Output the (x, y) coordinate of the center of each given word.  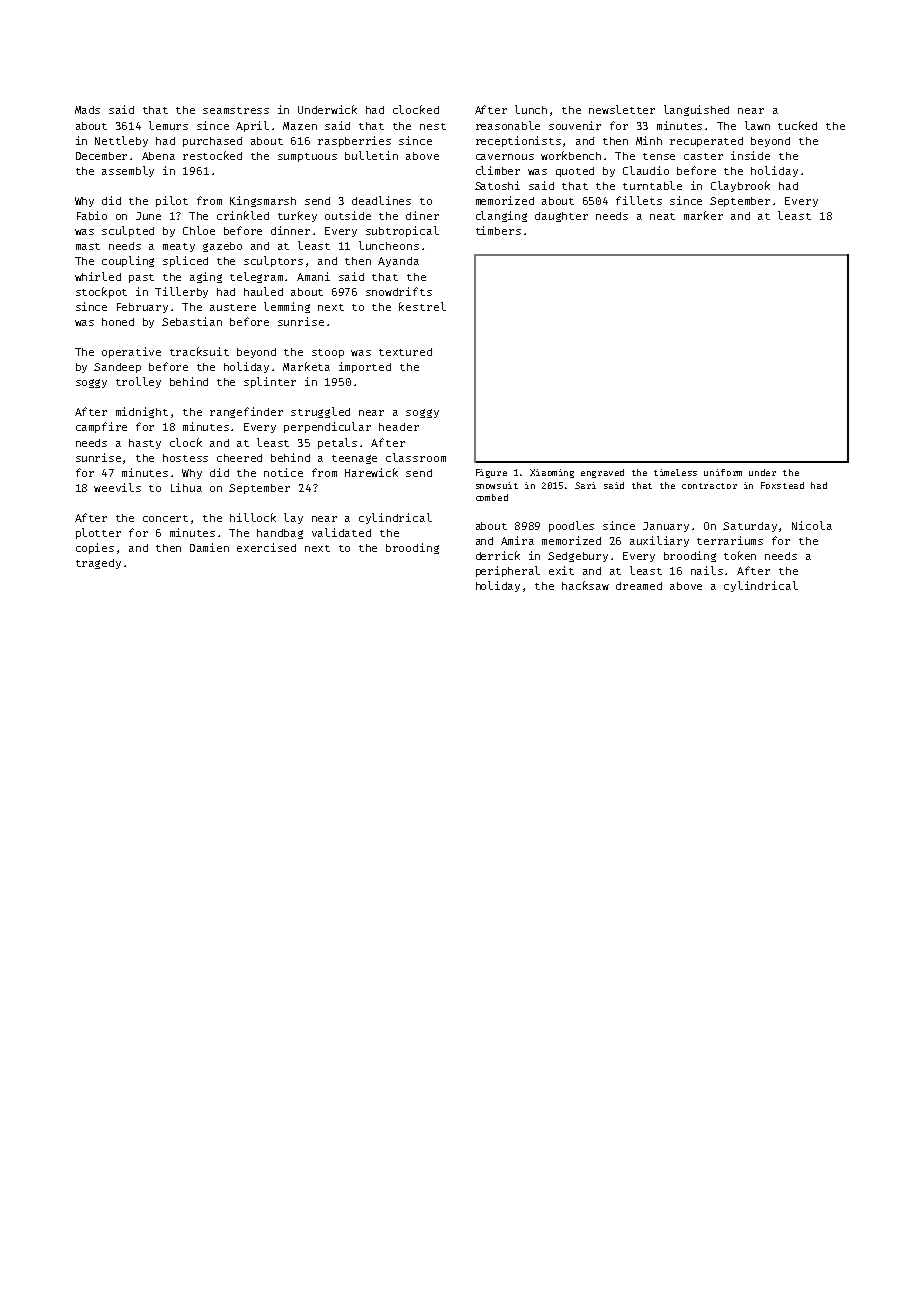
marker (703, 215)
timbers (498, 230)
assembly (128, 171)
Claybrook (740, 186)
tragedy (98, 564)
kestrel (422, 306)
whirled (98, 276)
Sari (585, 485)
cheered (239, 458)
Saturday (750, 527)
